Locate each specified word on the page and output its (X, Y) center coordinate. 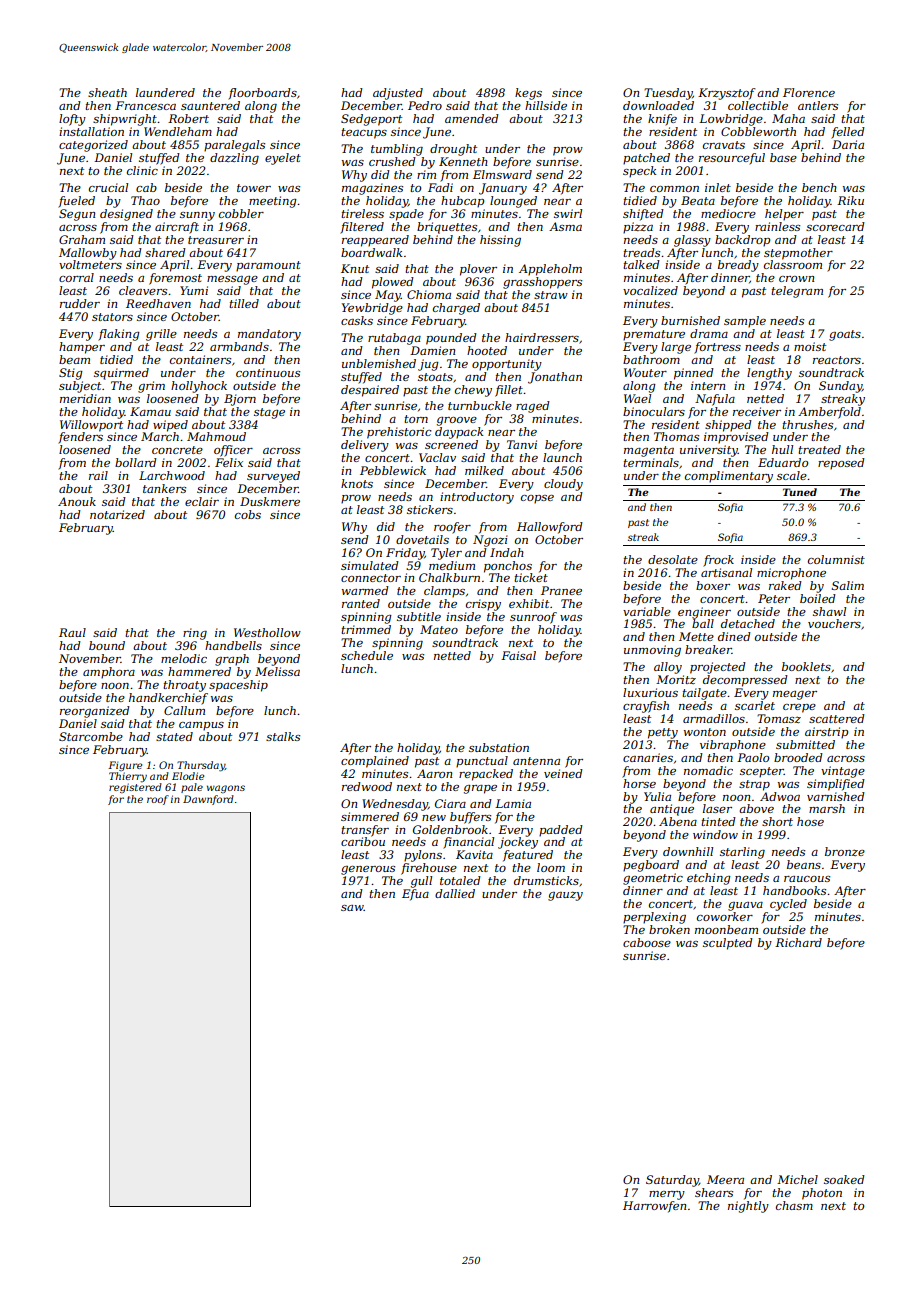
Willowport (91, 426)
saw (352, 908)
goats (845, 335)
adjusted (398, 94)
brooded (798, 757)
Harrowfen (654, 1207)
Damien (432, 350)
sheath (107, 92)
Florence (809, 92)
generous (368, 870)
